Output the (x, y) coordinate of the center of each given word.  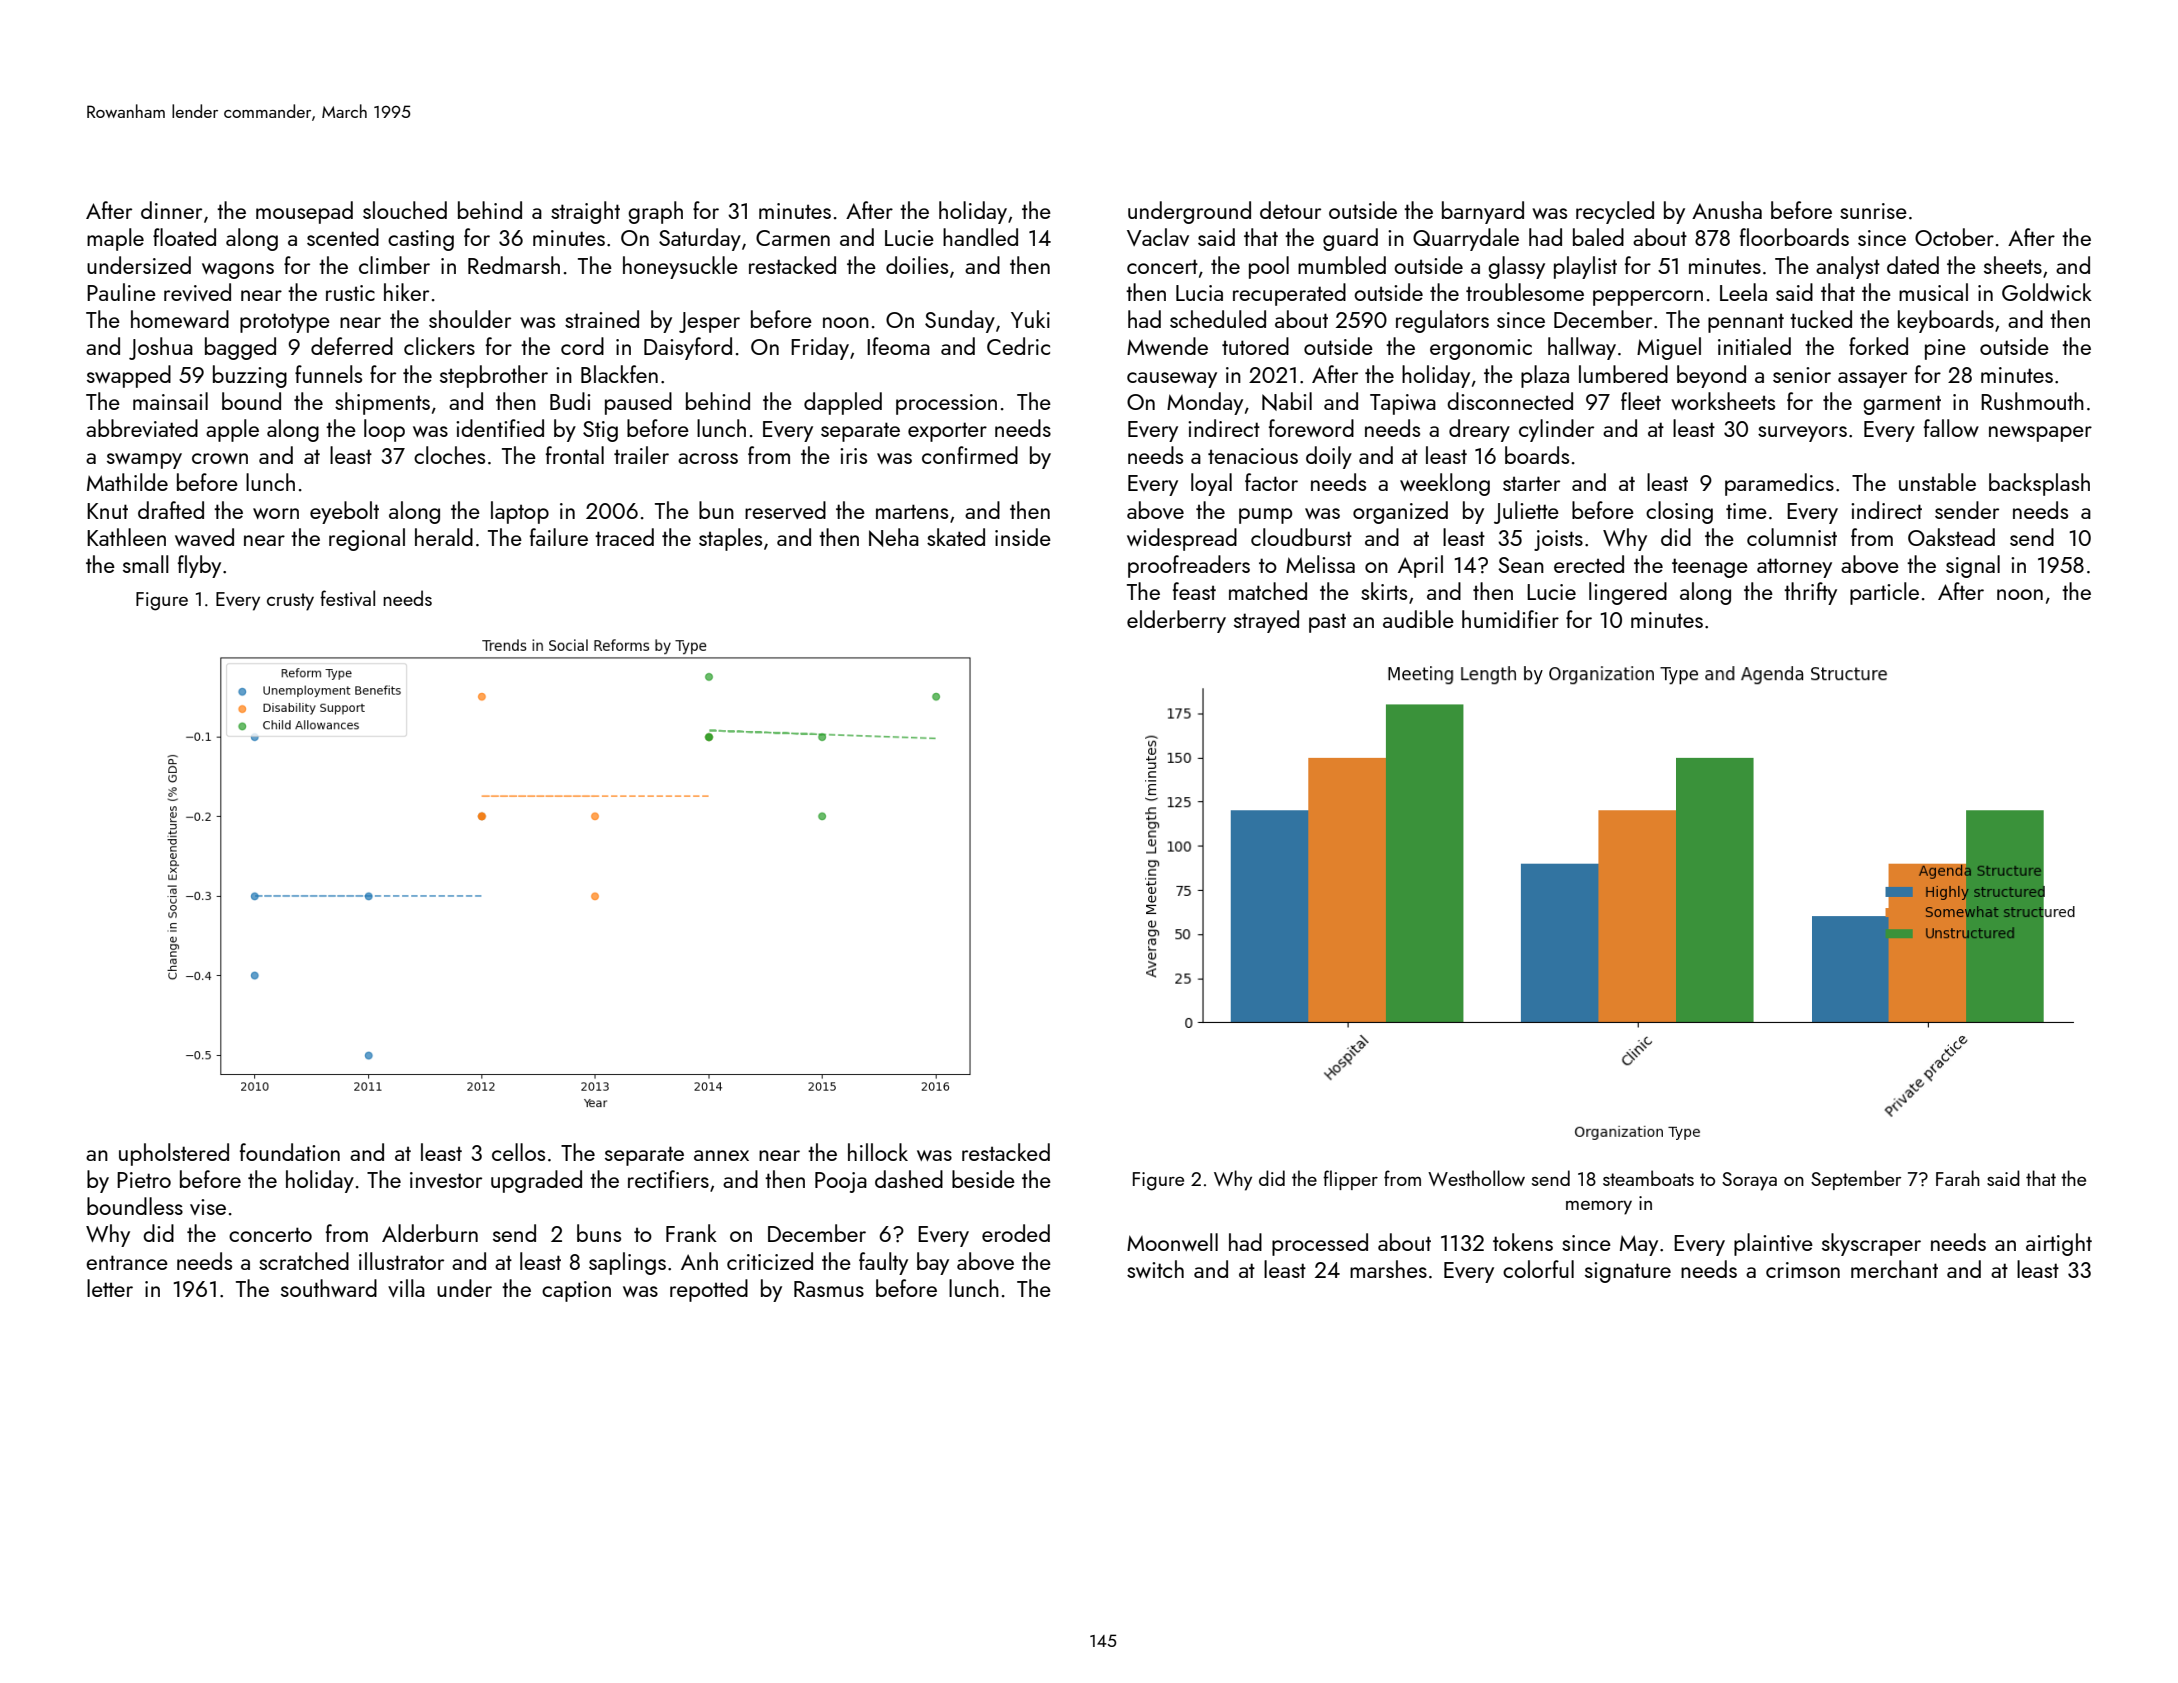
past (1327, 623)
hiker (406, 292)
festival (347, 598)
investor (446, 1180)
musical (1933, 292)
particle (1884, 593)
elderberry (1176, 621)
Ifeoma (898, 346)
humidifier (1510, 619)
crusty (290, 602)
